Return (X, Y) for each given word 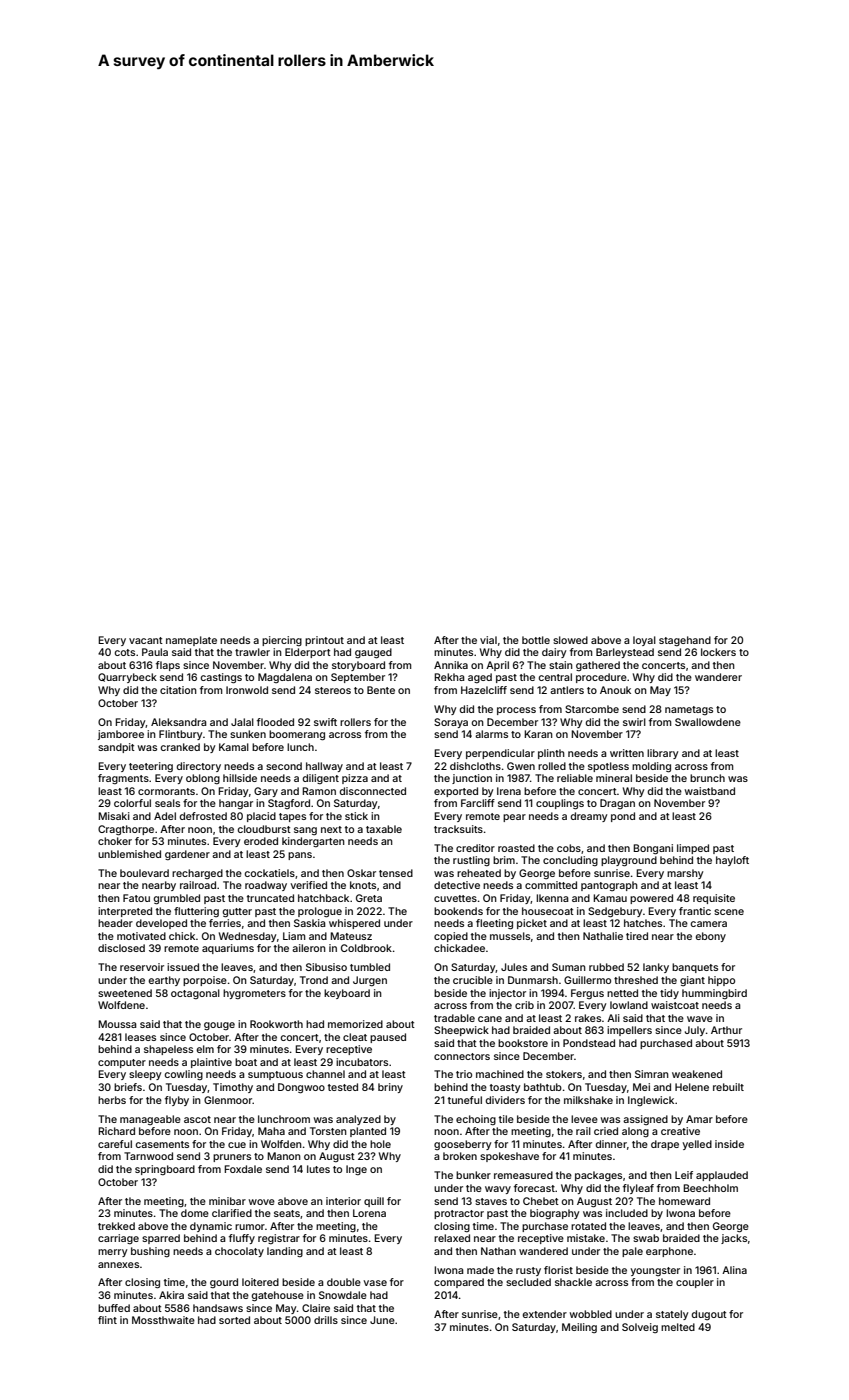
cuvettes (455, 898)
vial (488, 640)
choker (115, 841)
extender (545, 1314)
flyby (177, 1101)
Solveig (640, 1328)
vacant (146, 640)
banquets (695, 968)
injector (507, 994)
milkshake (588, 1100)
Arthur (726, 1030)
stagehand (685, 641)
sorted (234, 1320)
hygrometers (254, 994)
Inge (356, 1170)
